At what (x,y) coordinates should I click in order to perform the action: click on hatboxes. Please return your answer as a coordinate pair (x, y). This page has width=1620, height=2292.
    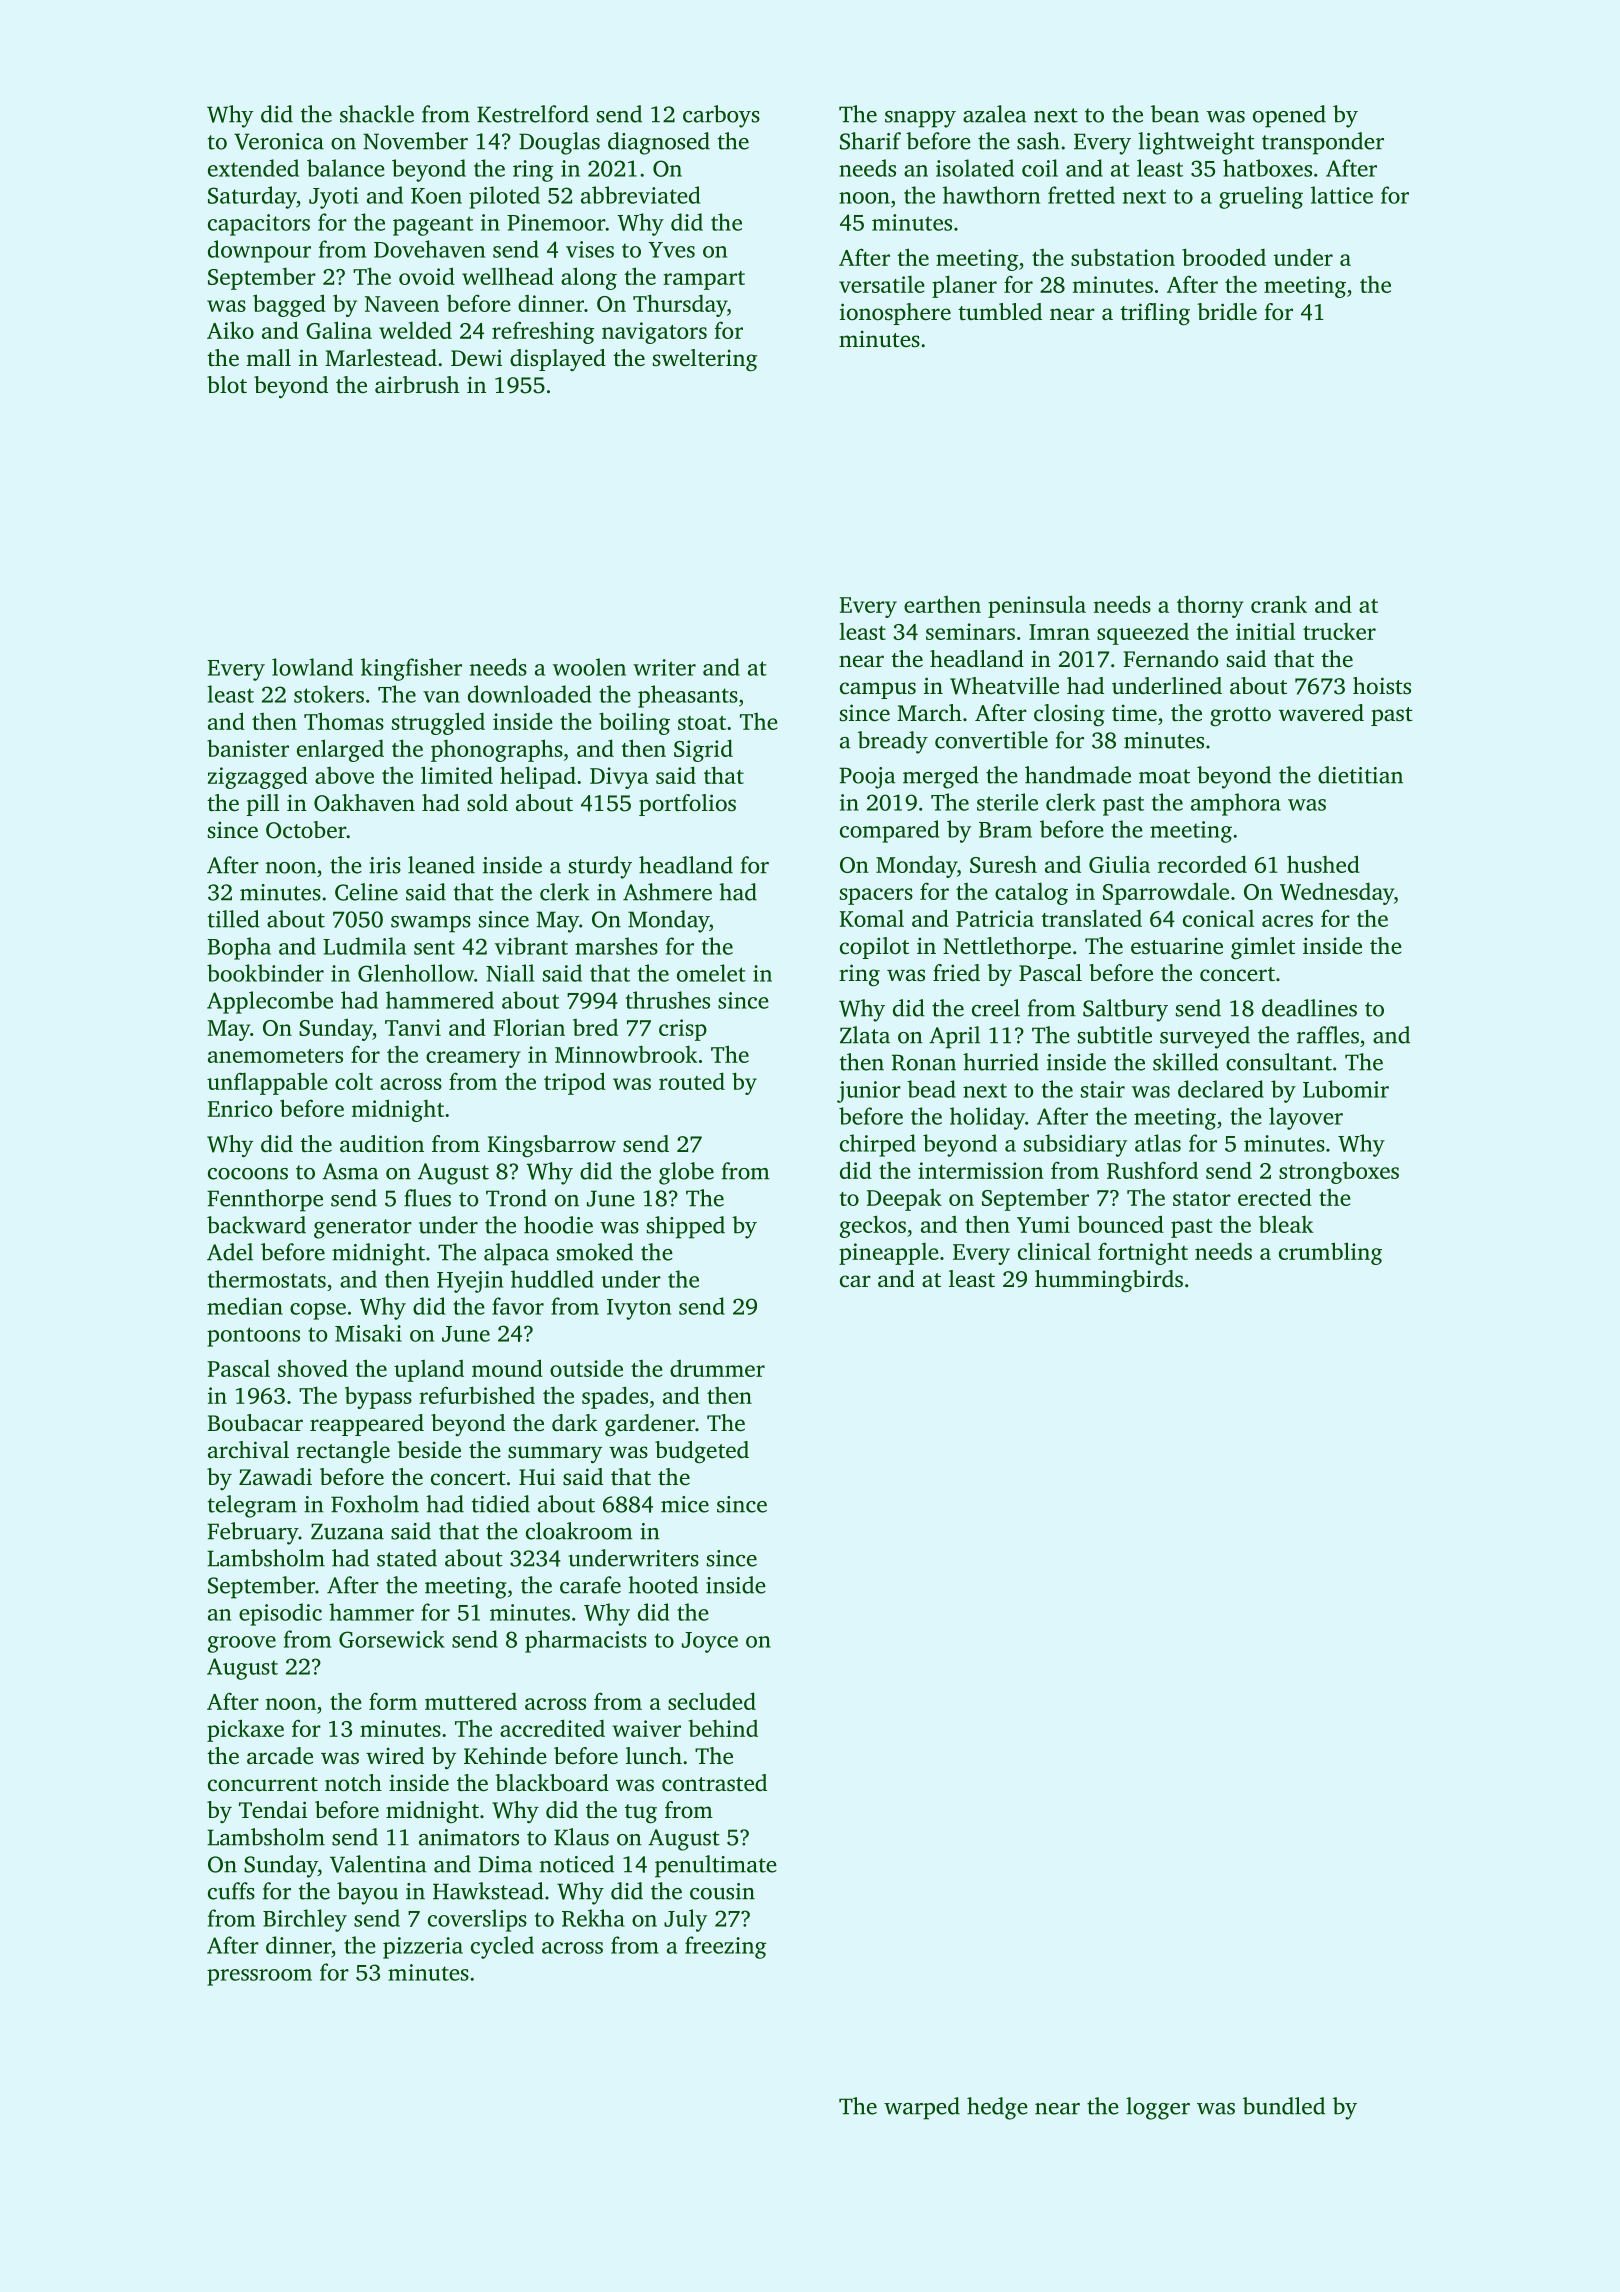
    Looking at the image, I should click on (1267, 168).
